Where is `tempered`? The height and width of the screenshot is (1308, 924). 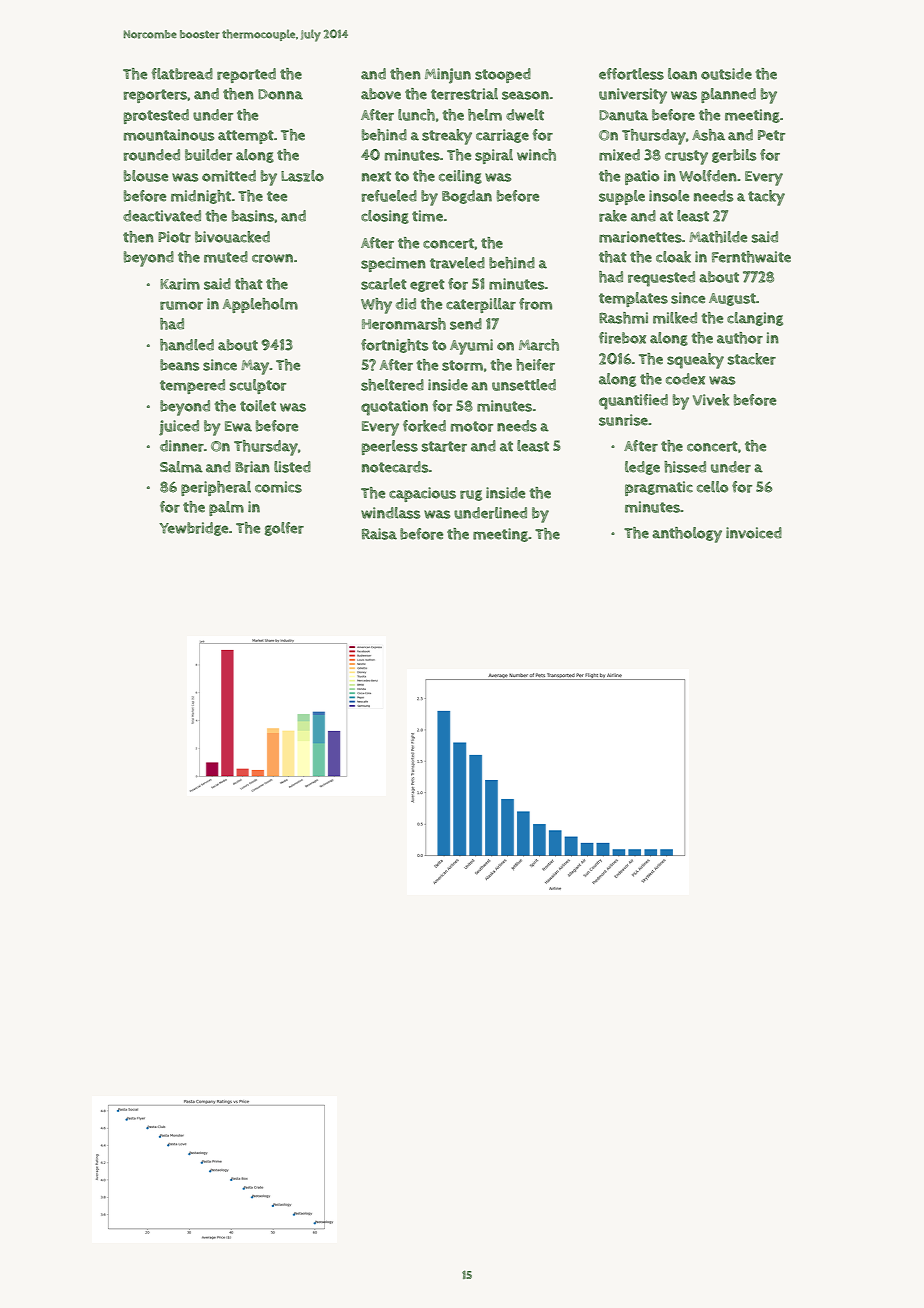 tempered is located at coordinates (192, 386).
